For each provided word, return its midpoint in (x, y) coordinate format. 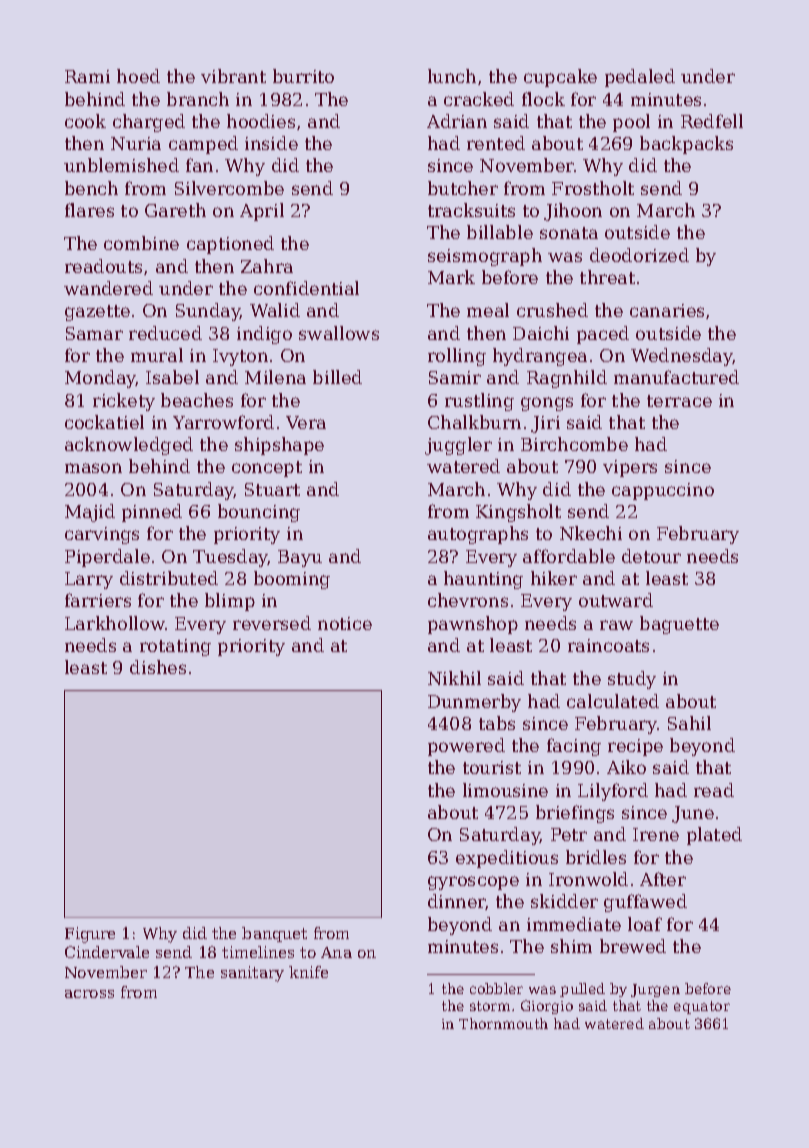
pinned (152, 513)
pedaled (640, 78)
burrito (303, 76)
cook (85, 121)
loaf (645, 924)
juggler (458, 446)
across (89, 994)
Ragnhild (567, 379)
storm (490, 1006)
